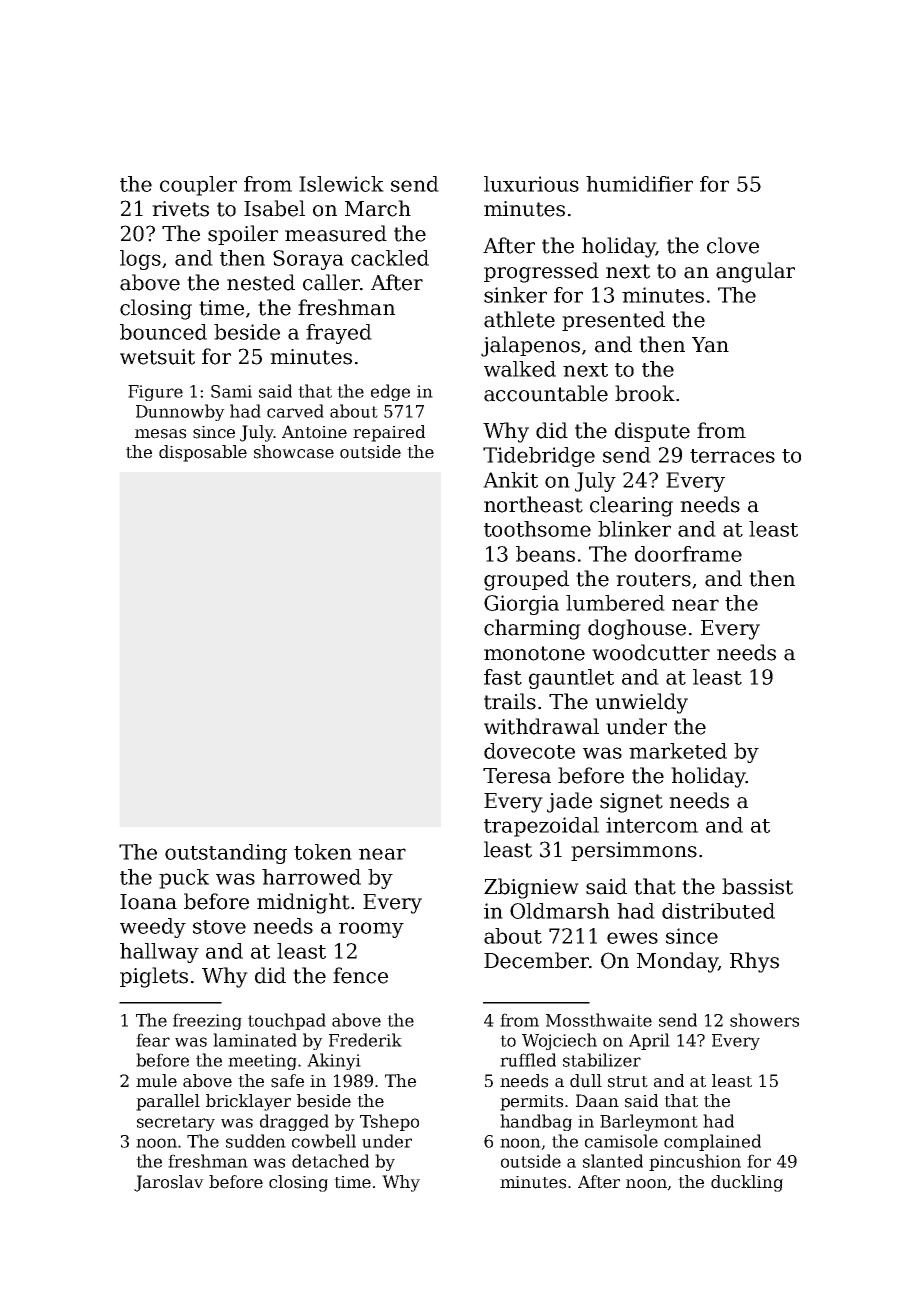 This screenshot has height=1311, width=924. I want to click on secretary, so click(176, 1123).
